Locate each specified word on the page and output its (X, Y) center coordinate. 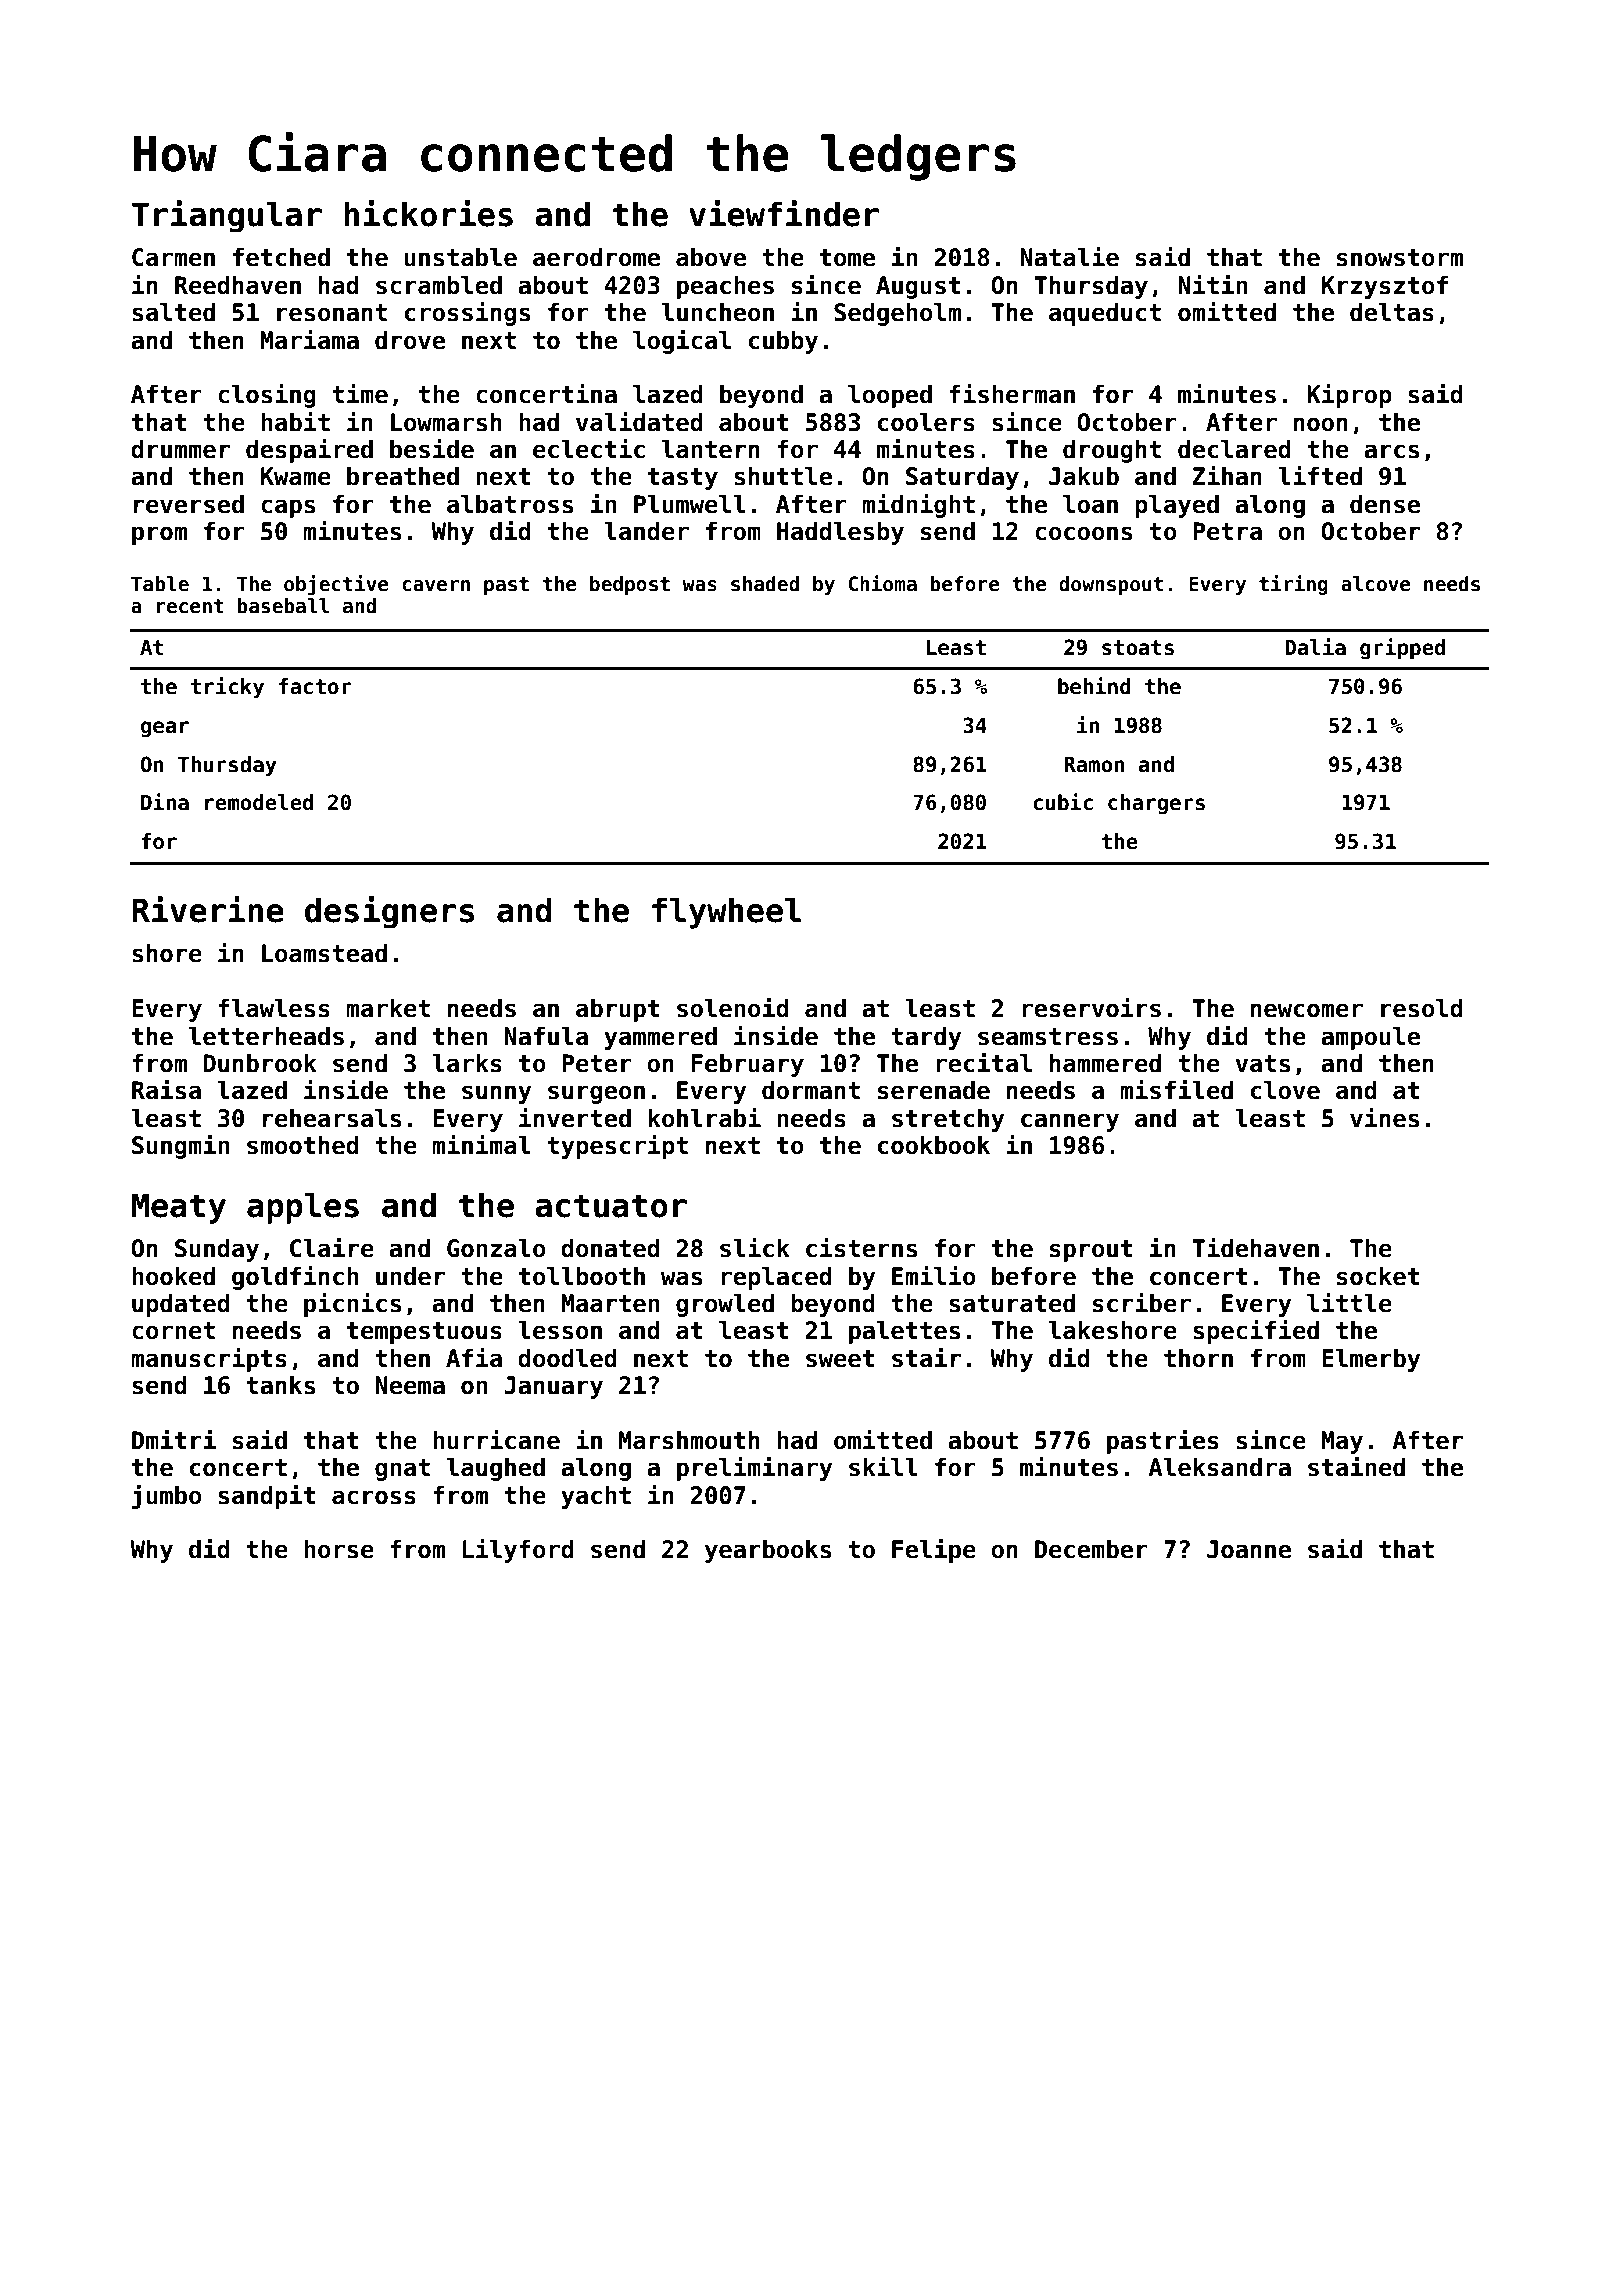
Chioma (882, 583)
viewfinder (784, 213)
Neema (410, 1385)
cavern (436, 586)
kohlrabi (704, 1117)
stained (1356, 1466)
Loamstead (324, 953)
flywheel (726, 913)
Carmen (173, 257)
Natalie (1069, 256)
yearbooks (768, 1551)
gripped (1402, 648)
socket (1378, 1276)
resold (1422, 1008)
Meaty (179, 1208)
